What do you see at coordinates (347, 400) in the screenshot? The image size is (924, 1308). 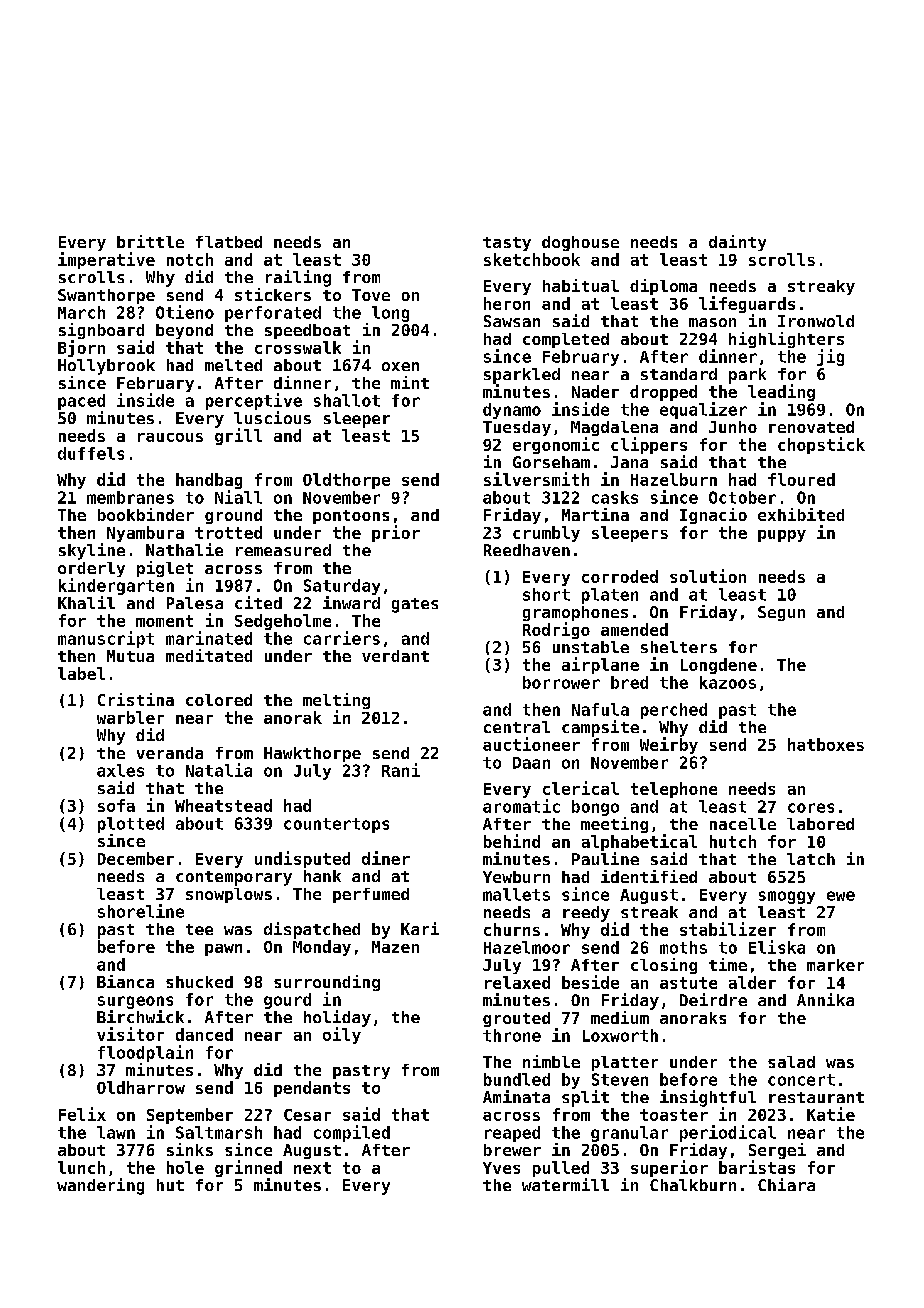 I see `shallot` at bounding box center [347, 400].
